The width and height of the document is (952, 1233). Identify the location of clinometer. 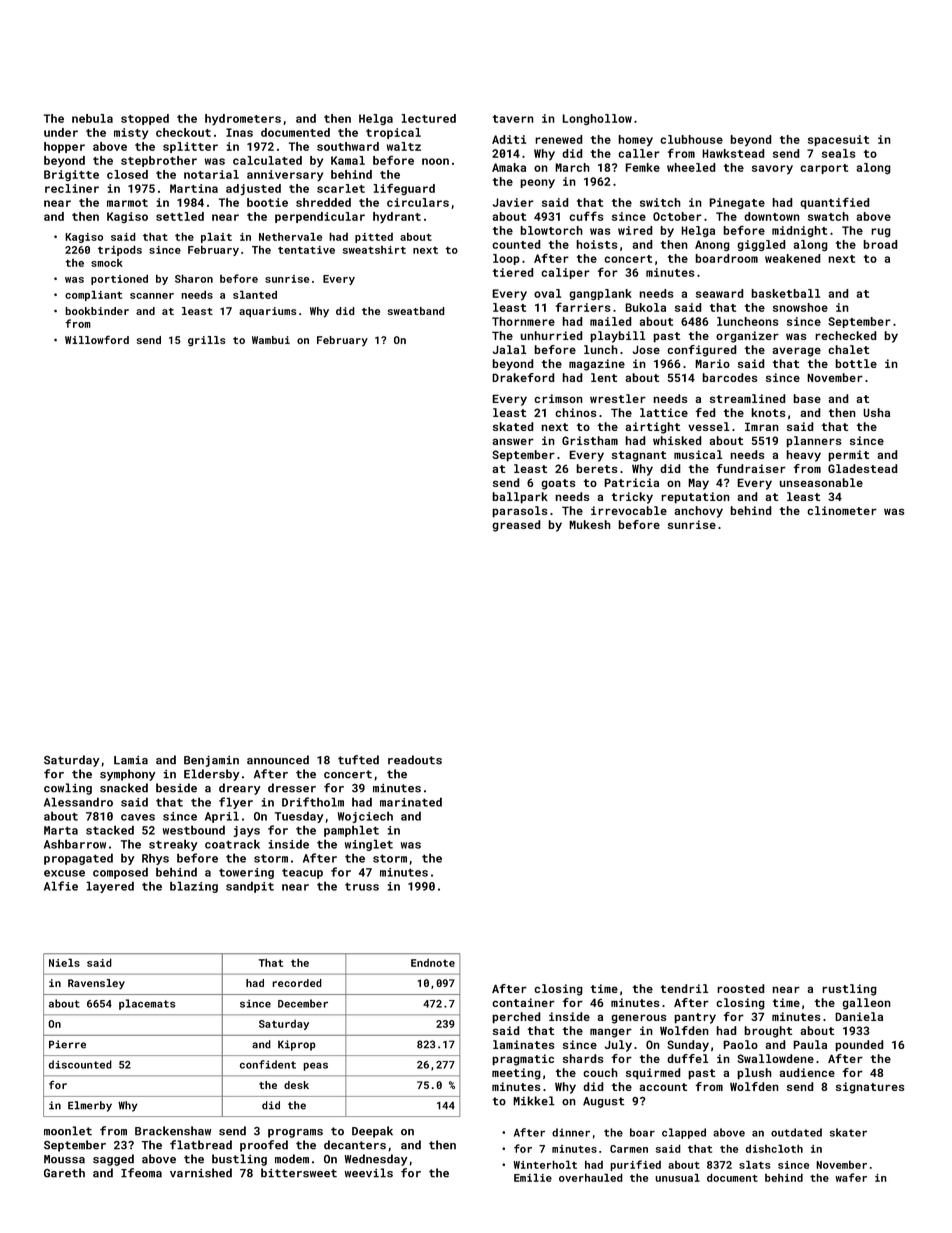
(842, 510).
